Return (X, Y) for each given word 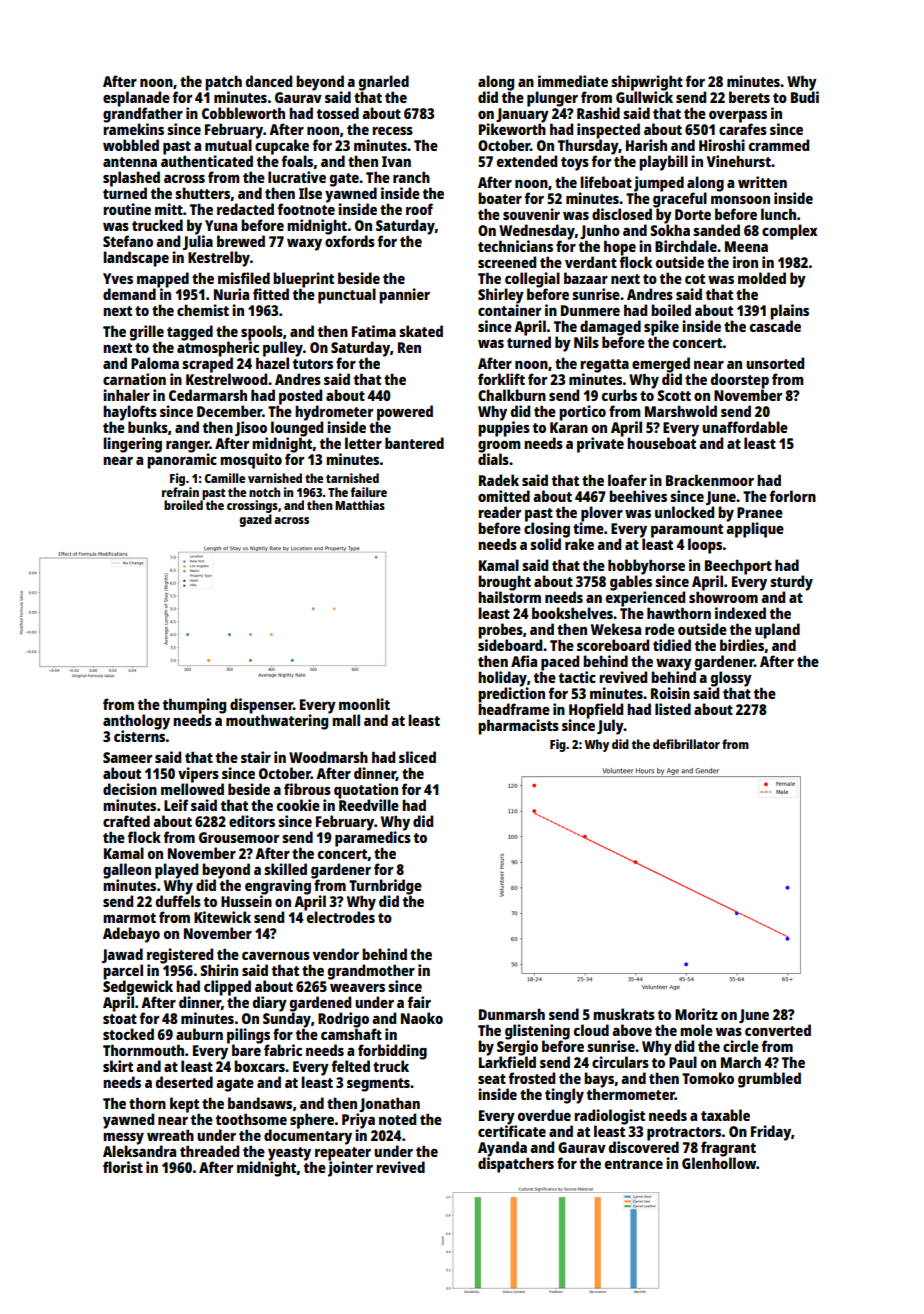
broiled (183, 505)
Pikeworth (512, 129)
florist (123, 1167)
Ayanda (502, 1149)
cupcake (282, 147)
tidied (672, 645)
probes (500, 631)
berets (749, 97)
